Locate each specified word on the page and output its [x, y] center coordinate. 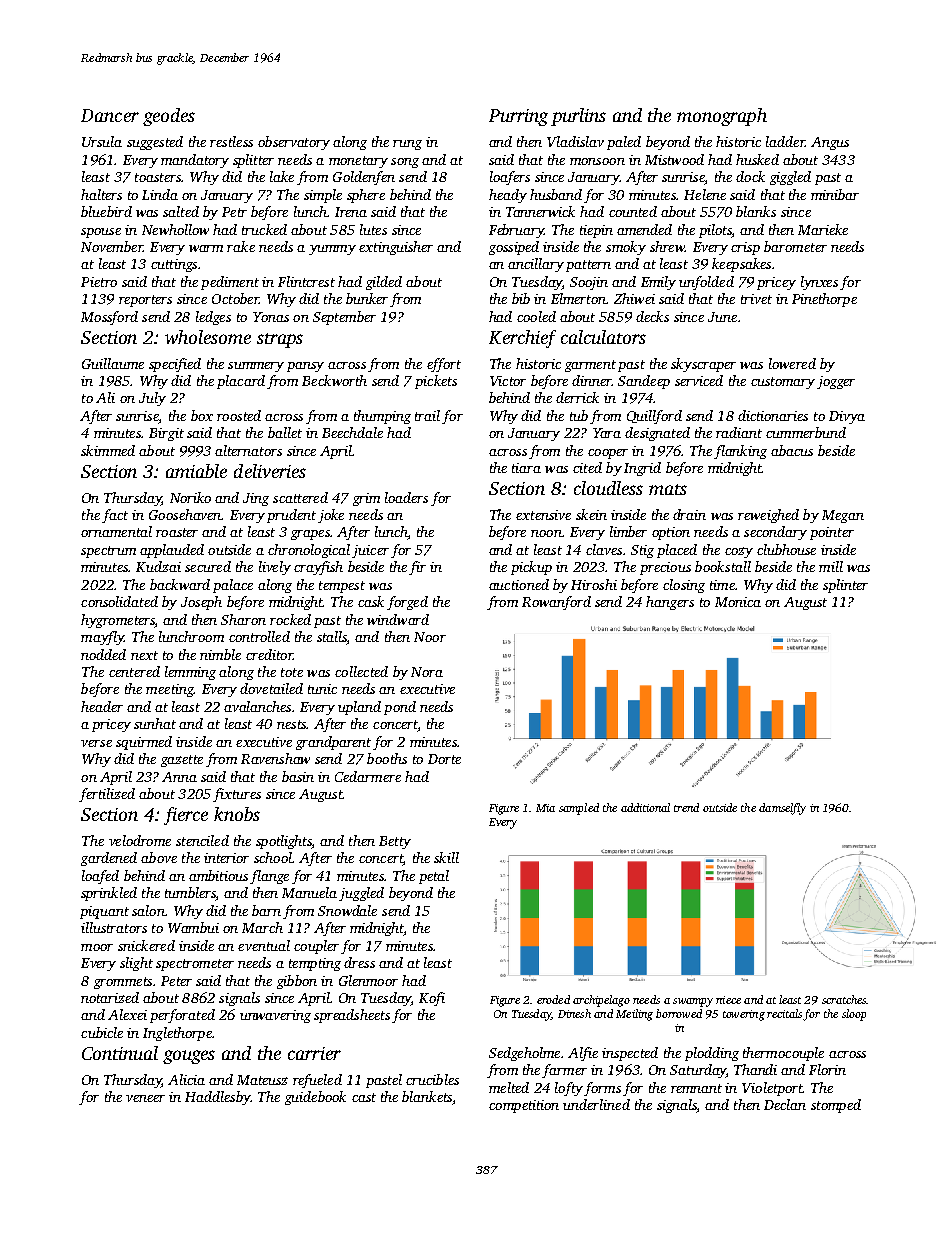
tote [292, 672]
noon [546, 533]
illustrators [114, 927]
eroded [553, 999]
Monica [738, 602]
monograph [722, 117]
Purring [518, 117]
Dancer [110, 115]
